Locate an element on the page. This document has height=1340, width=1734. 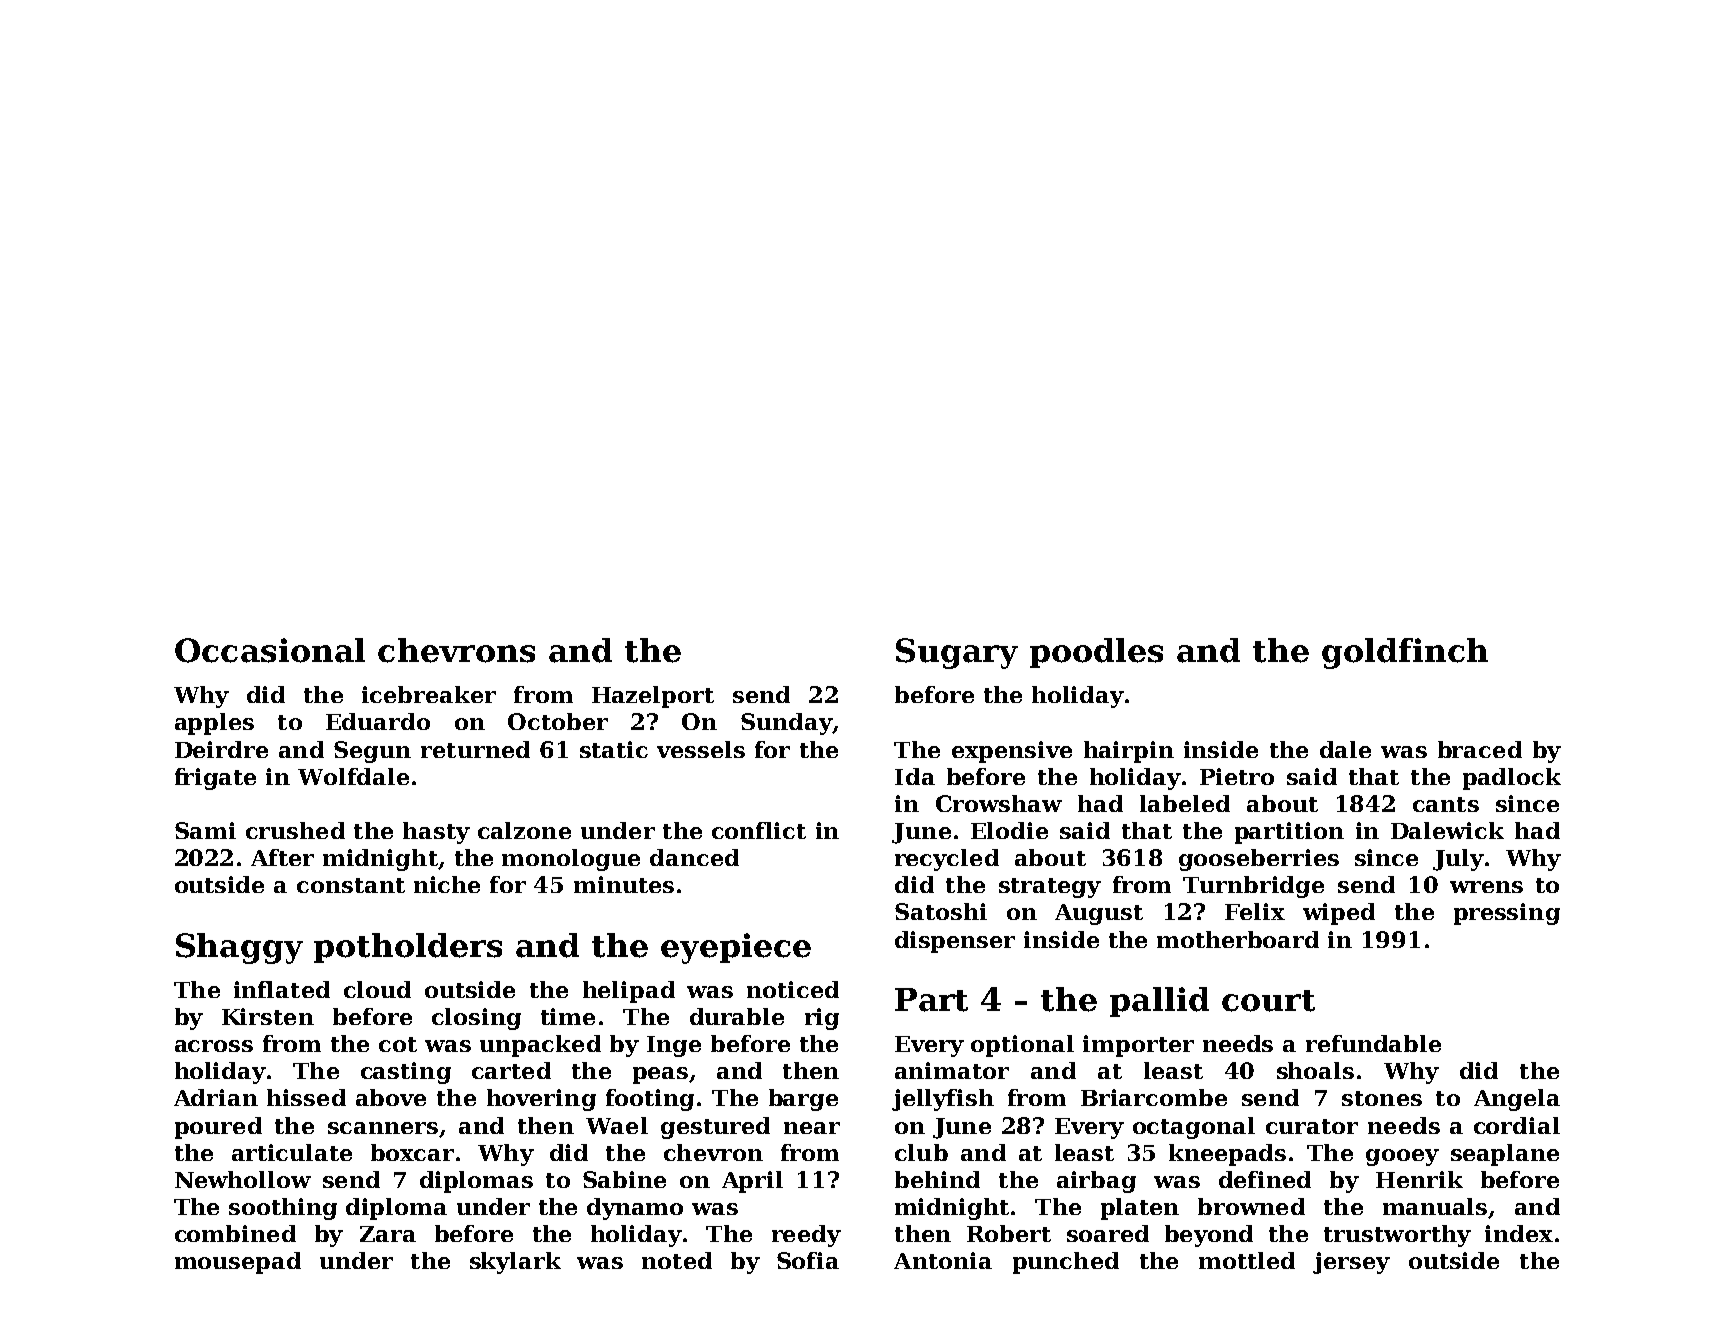
mousepad is located at coordinates (238, 1263).
